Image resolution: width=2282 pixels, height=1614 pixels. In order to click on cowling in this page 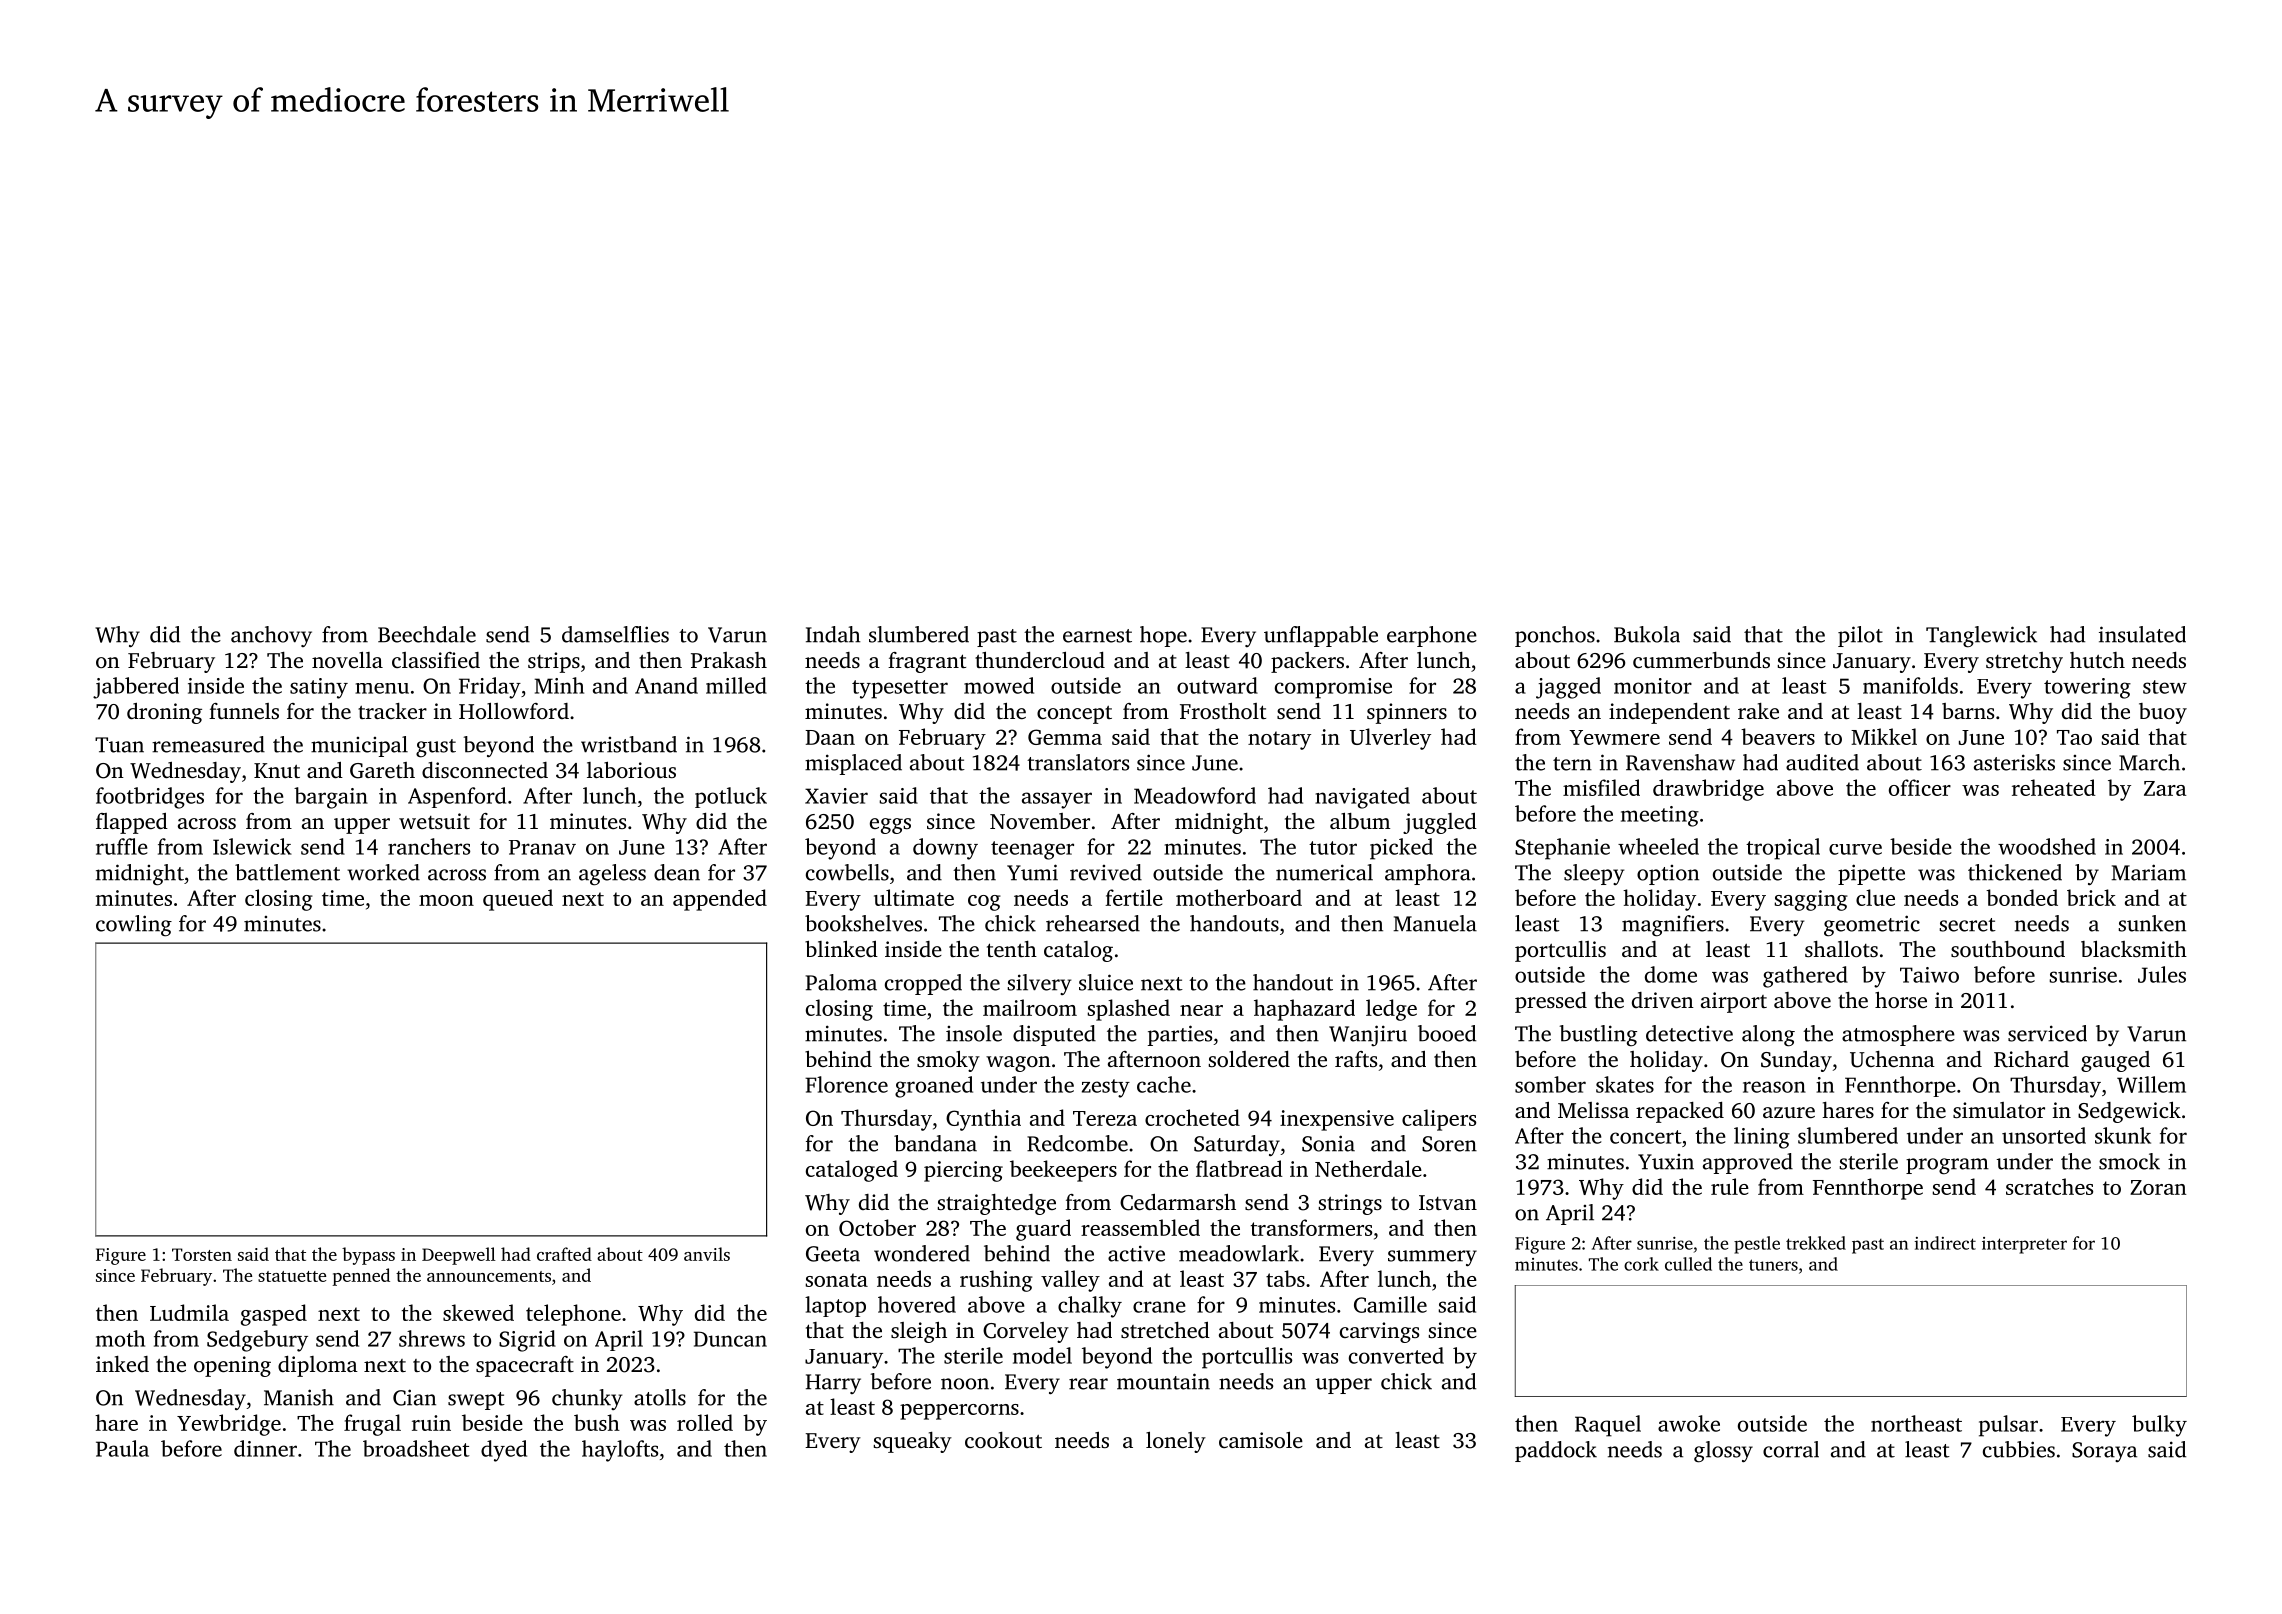, I will do `click(134, 926)`.
